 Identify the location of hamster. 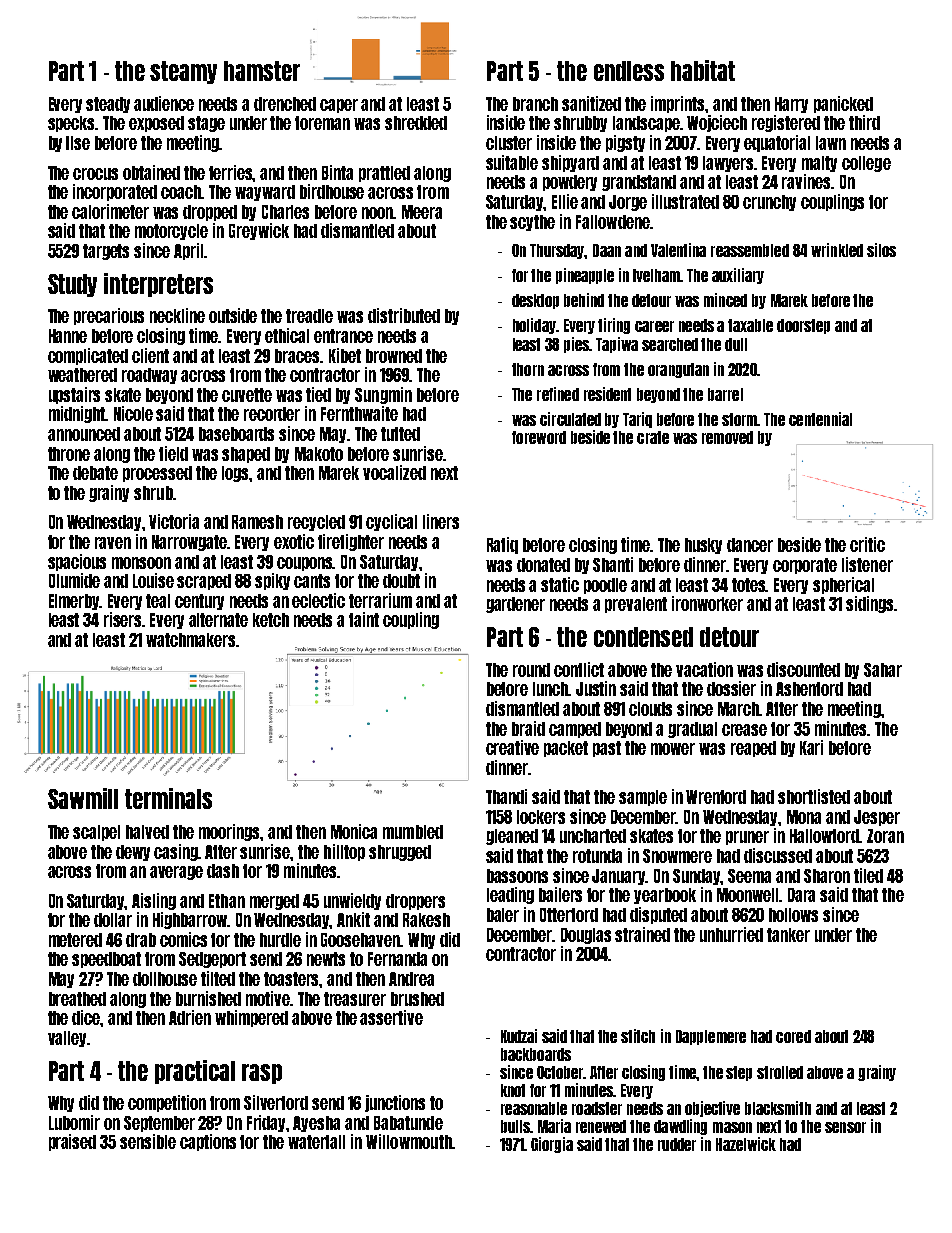
(262, 71).
